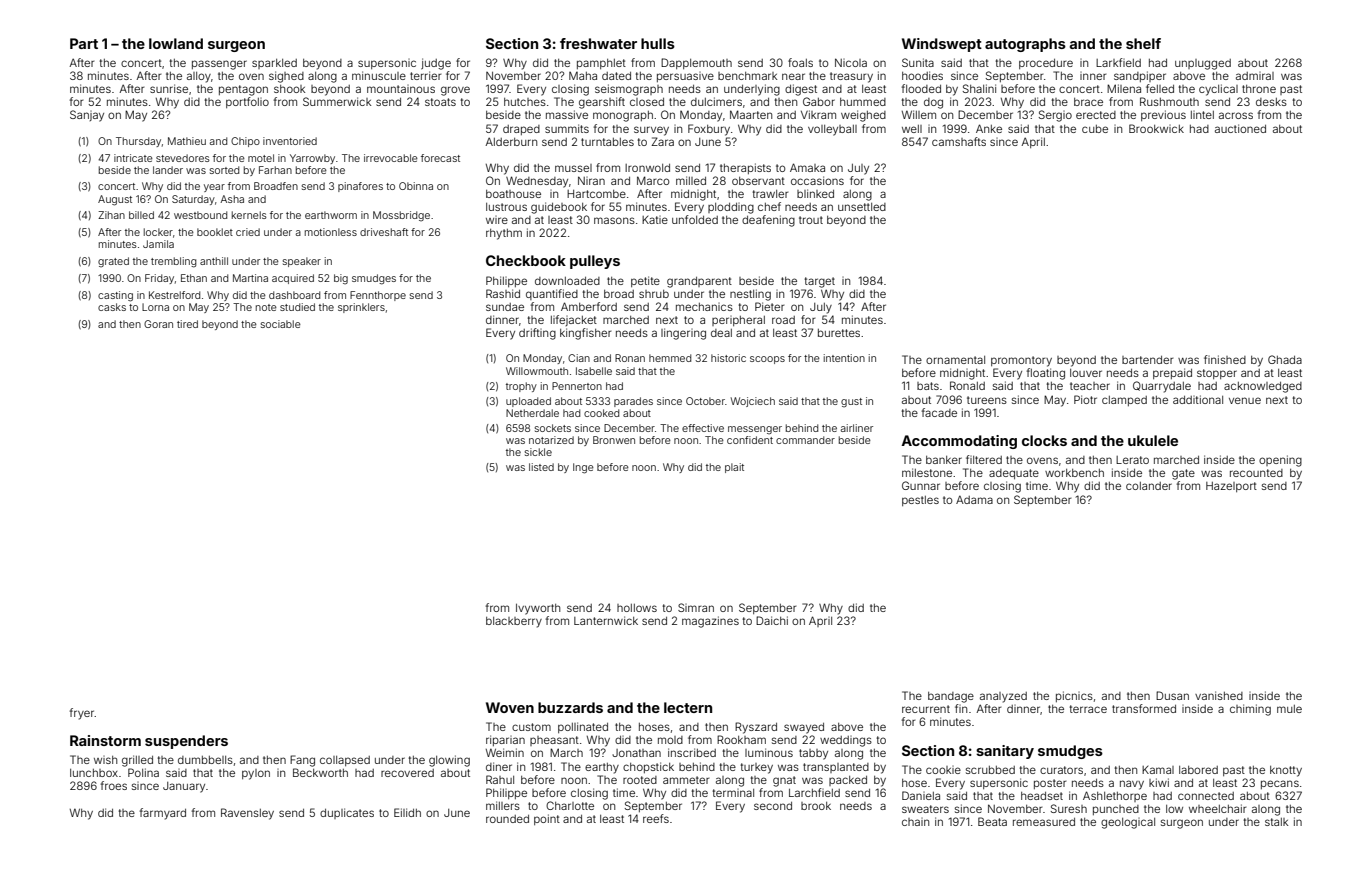  What do you see at coordinates (1245, 400) in the document?
I see `venue` at bounding box center [1245, 400].
